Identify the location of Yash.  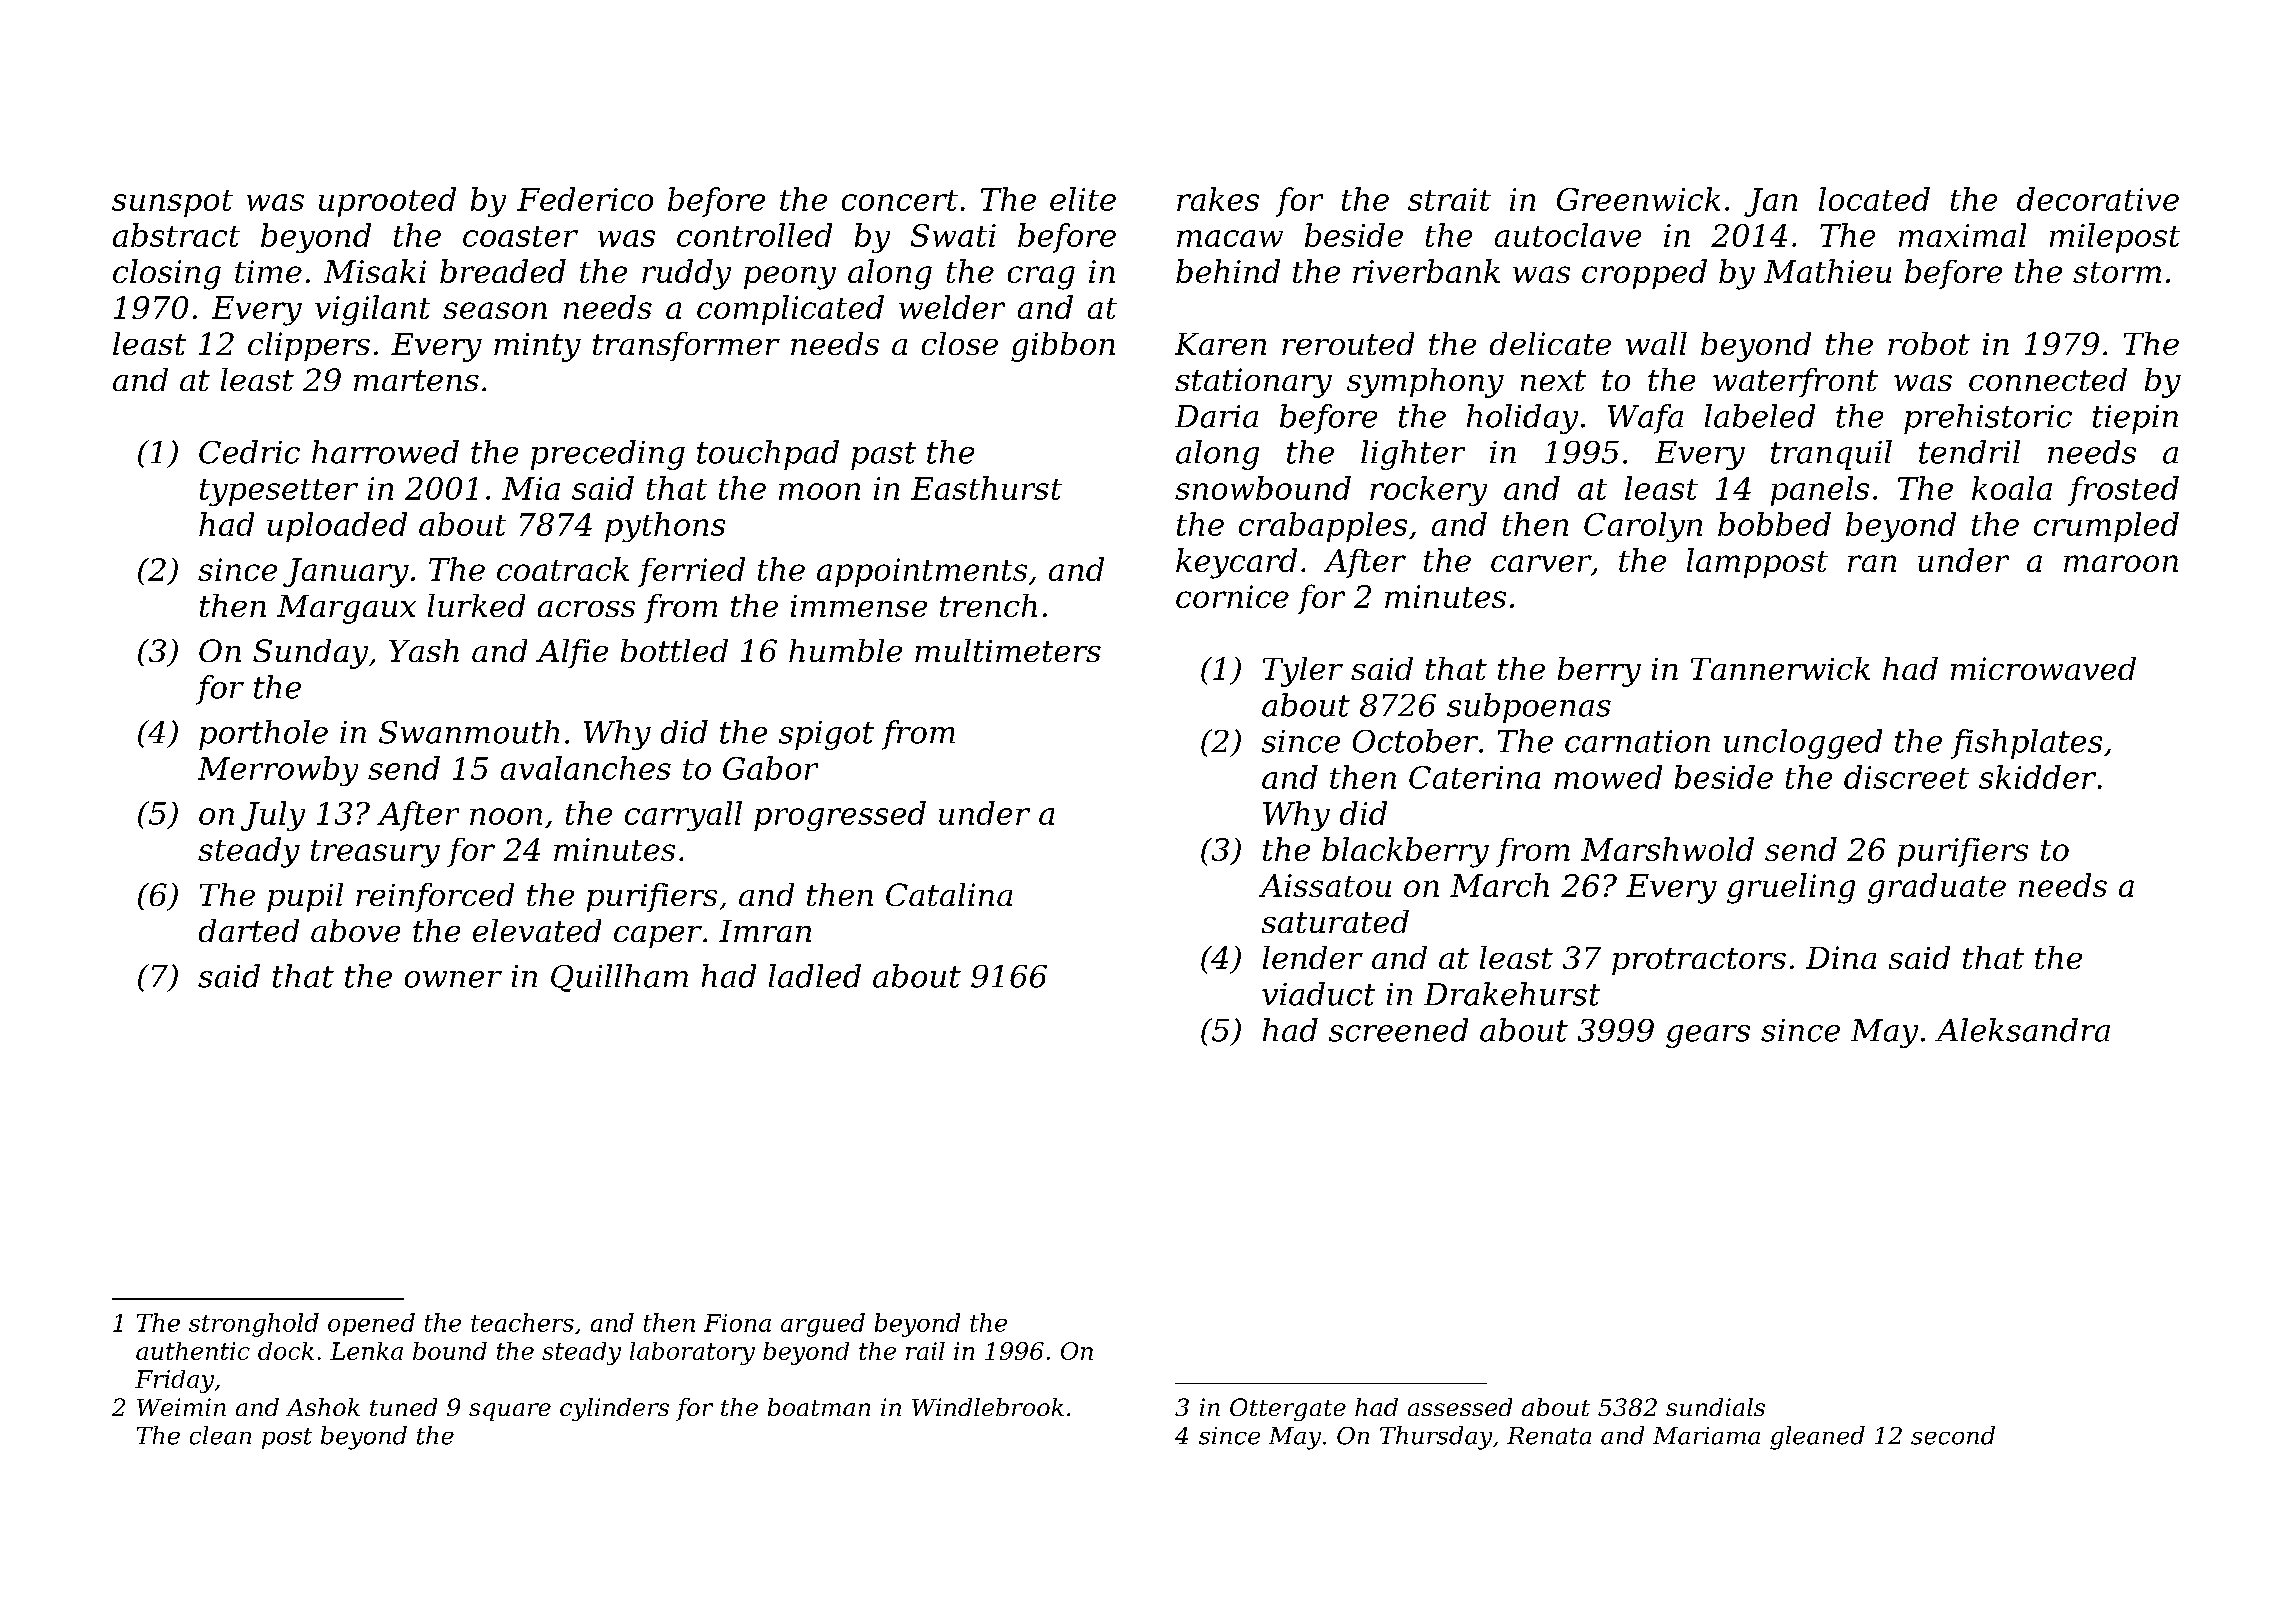
(424, 650).
